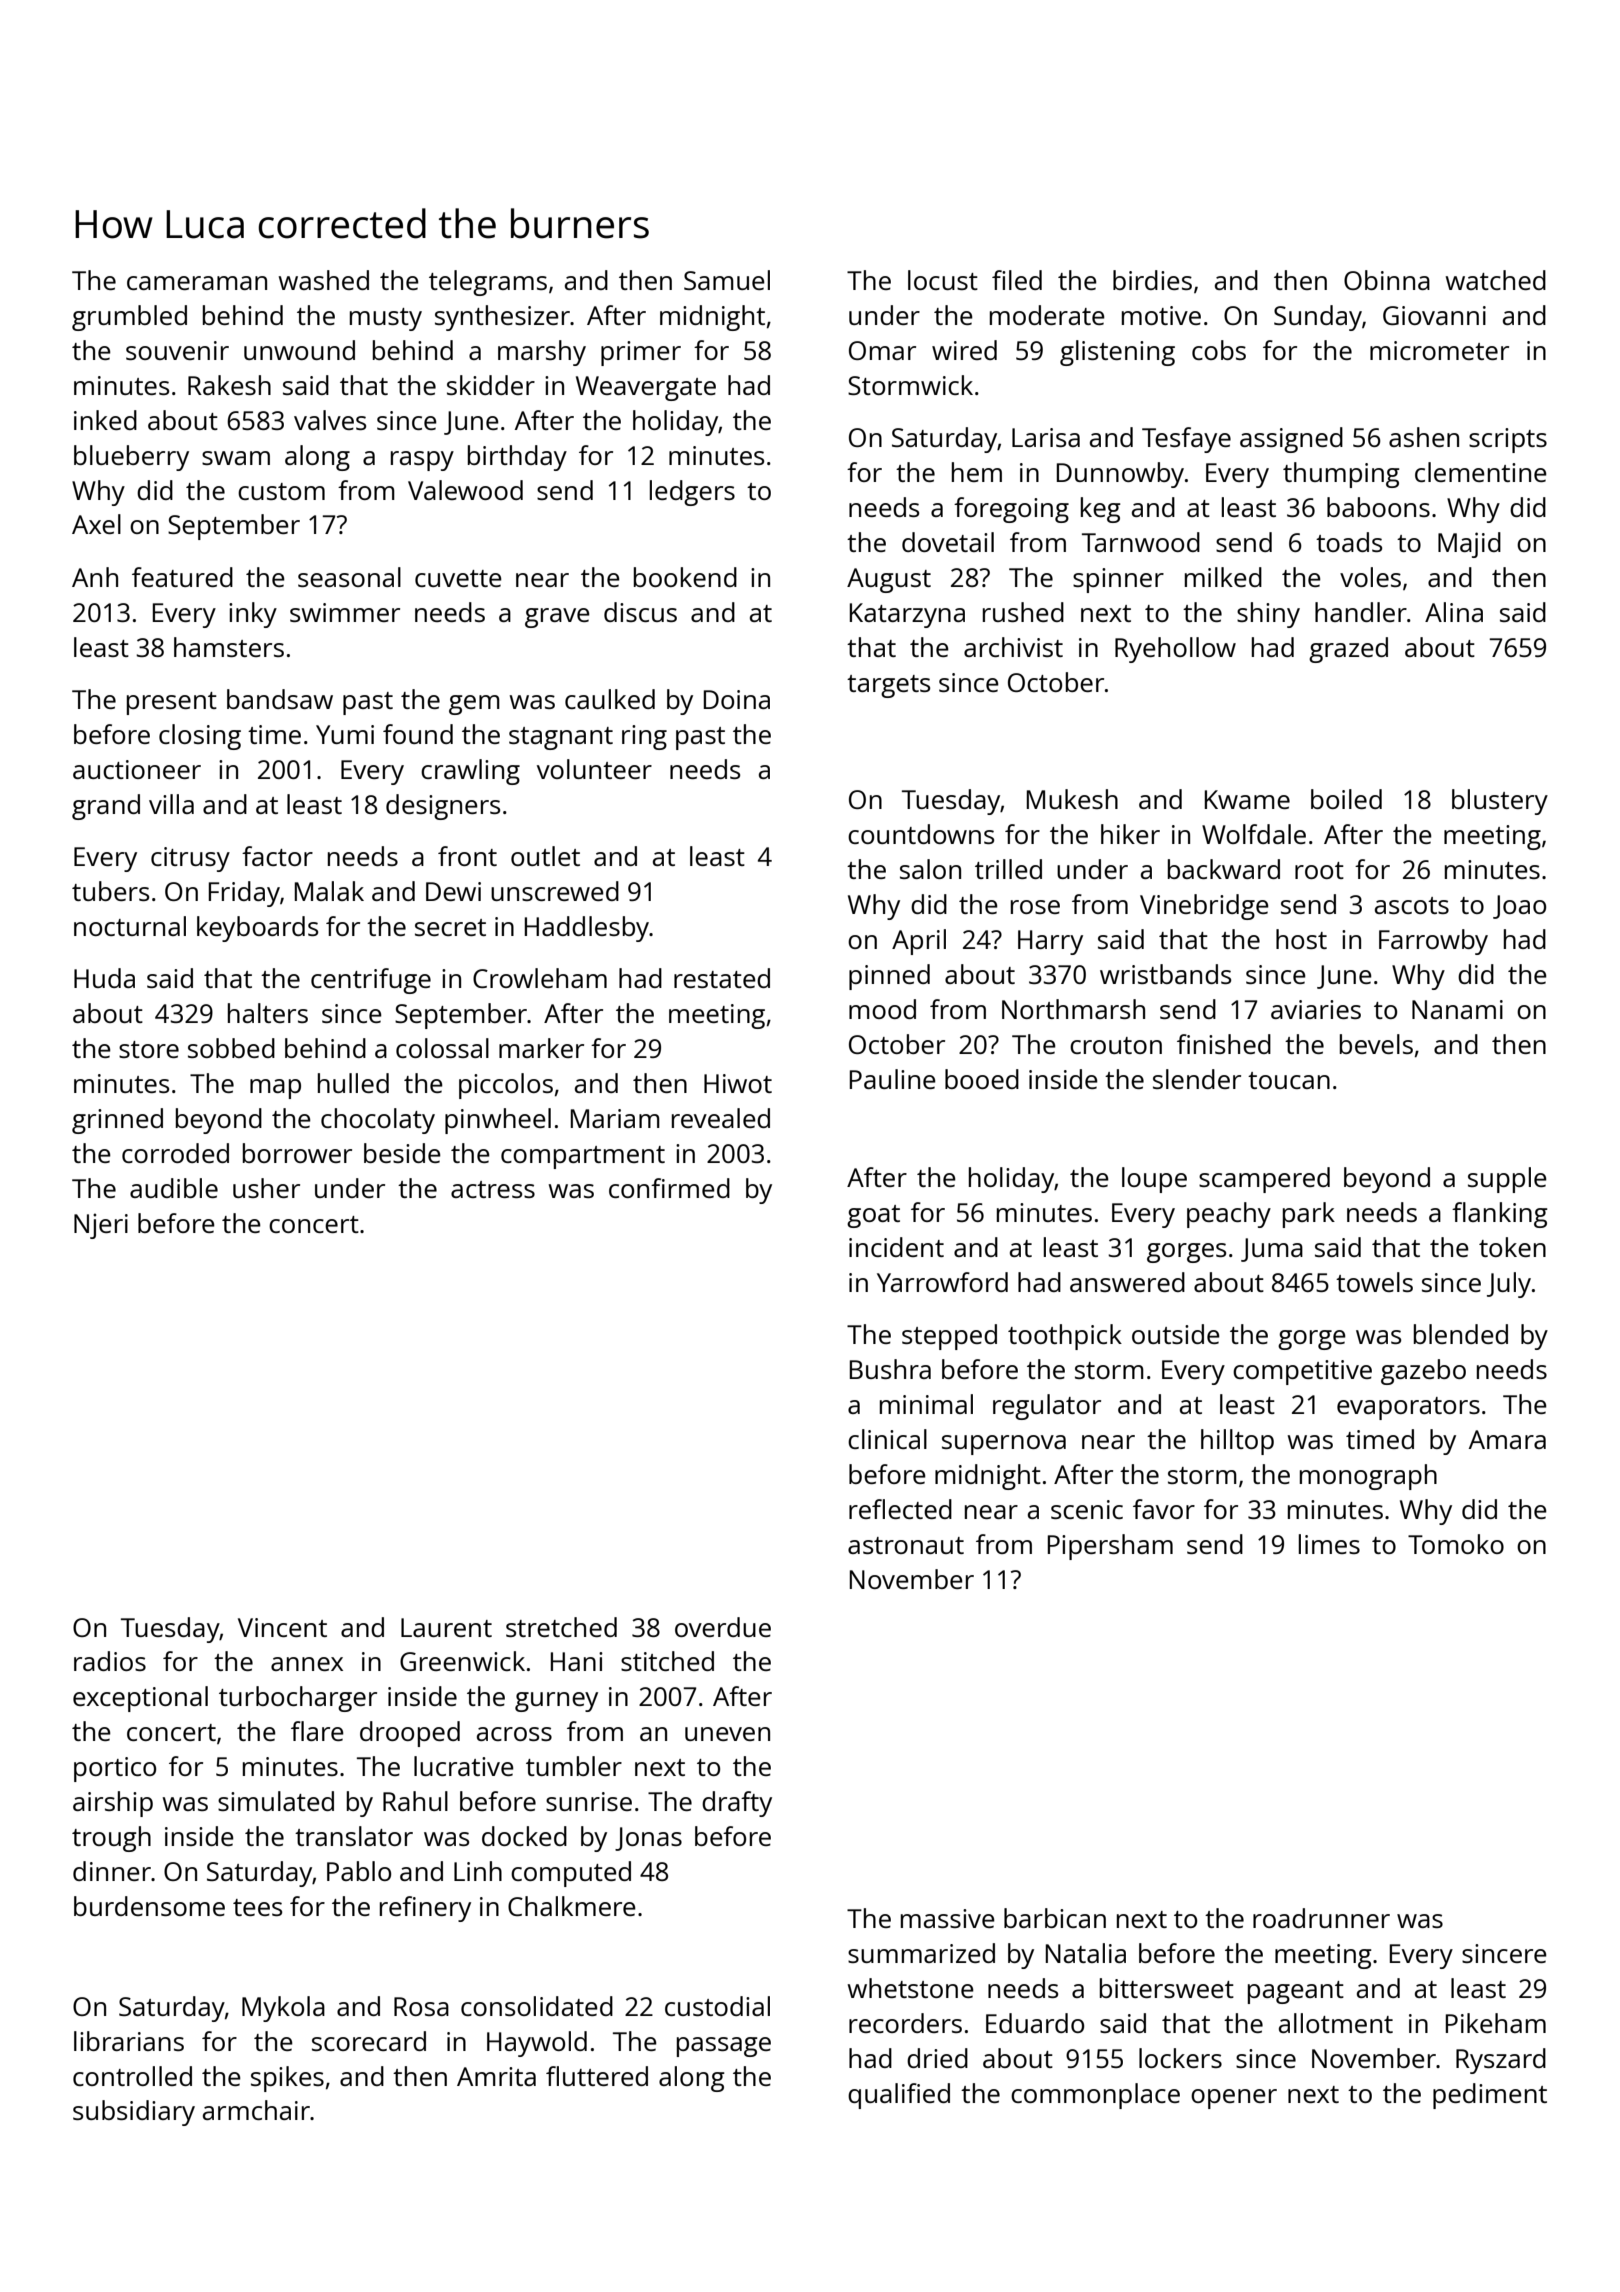  Describe the element at coordinates (282, 1627) in the screenshot. I see `Vincent` at that location.
